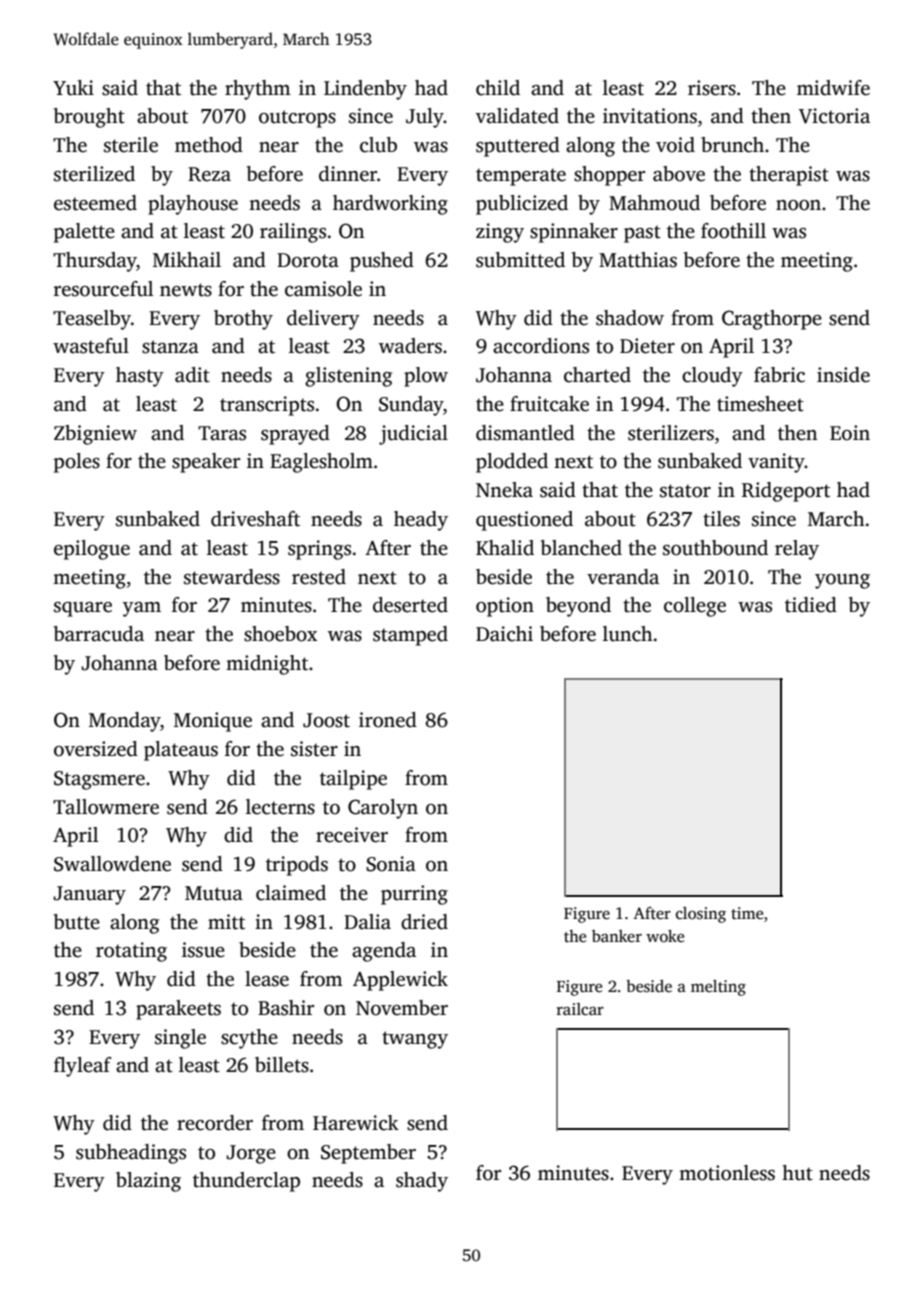  Describe the element at coordinates (701, 915) in the page. I see `closing` at that location.
